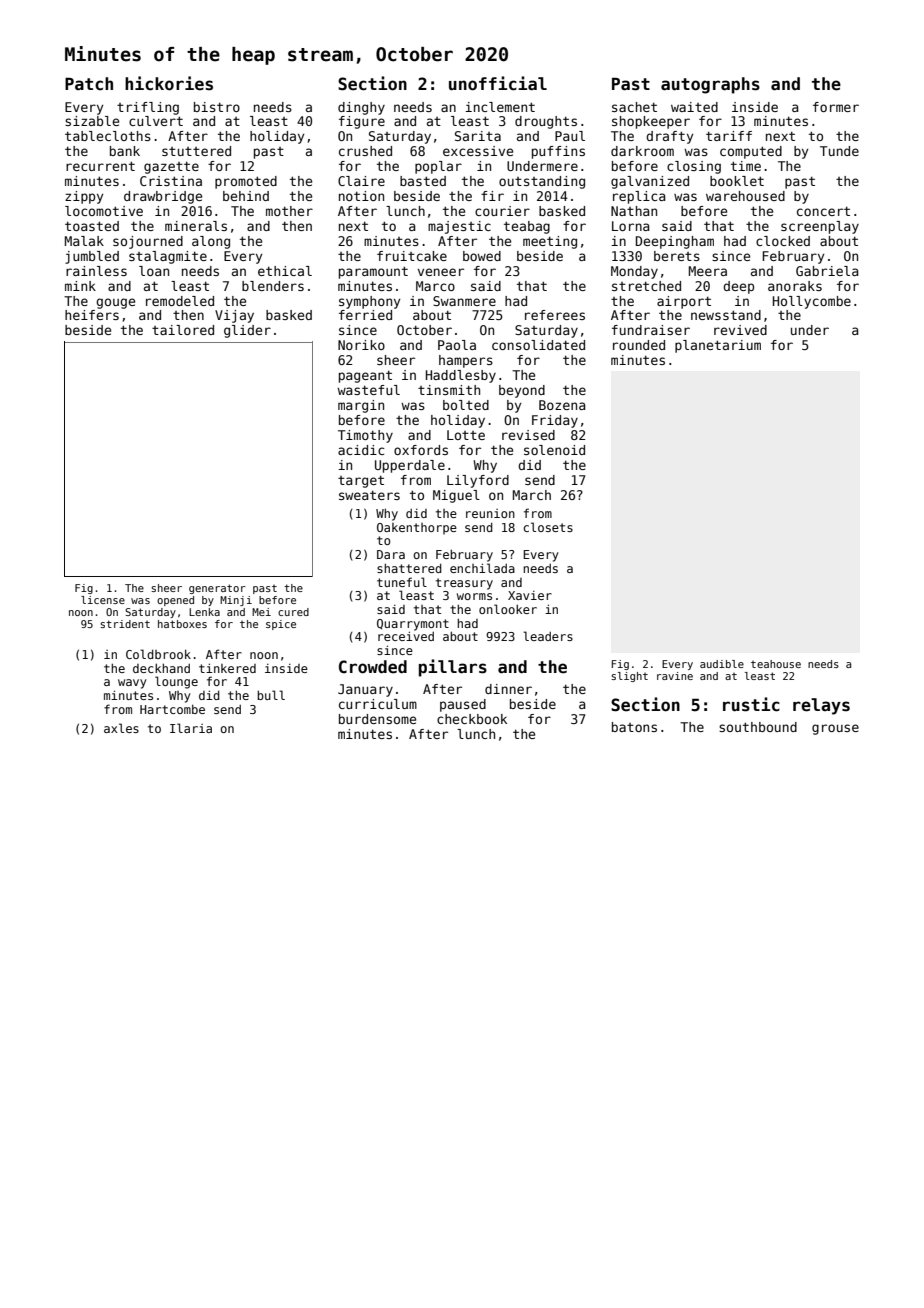  I want to click on crushed, so click(365, 151).
